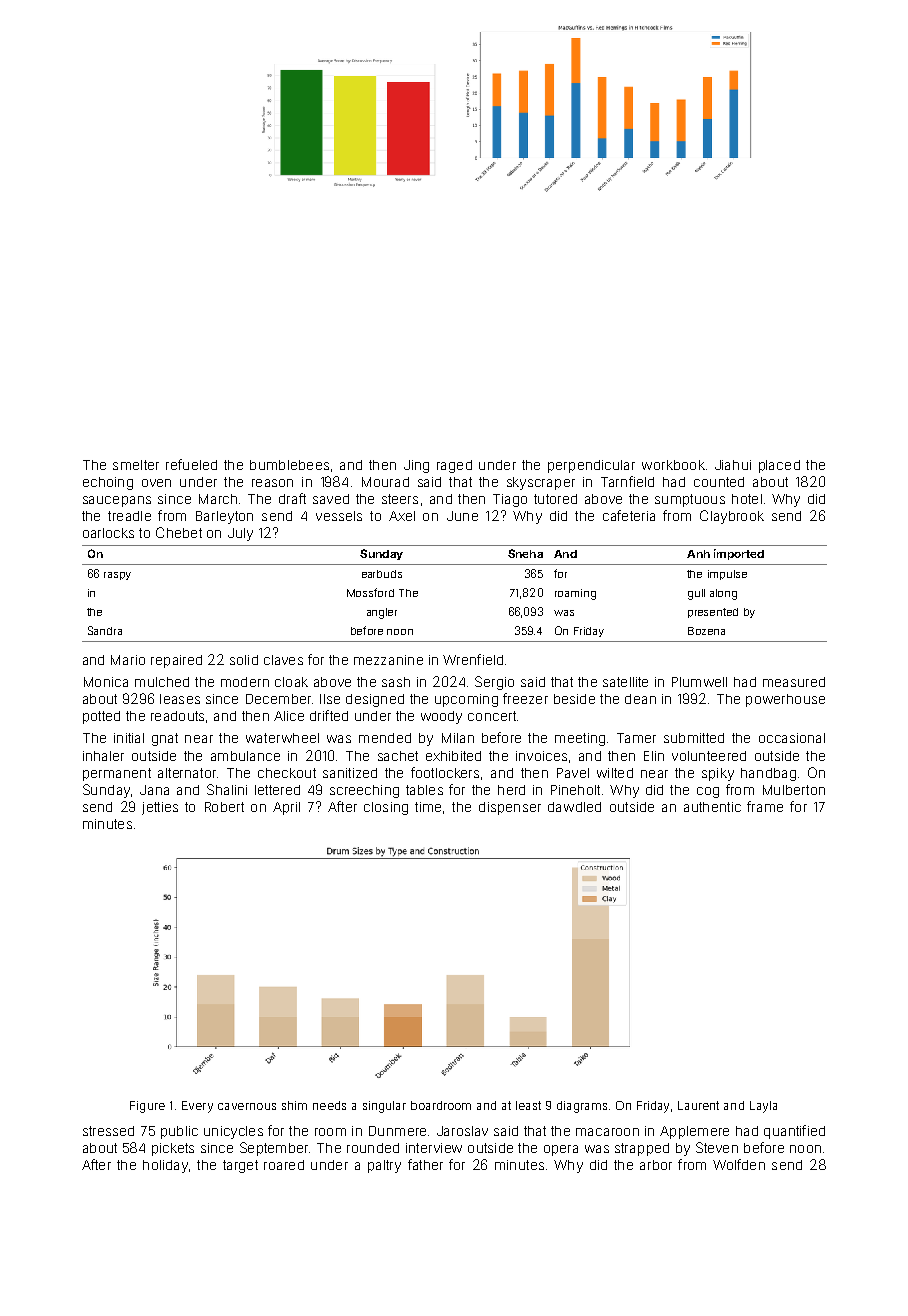 This screenshot has width=908, height=1316. I want to click on dawdled, so click(574, 807).
